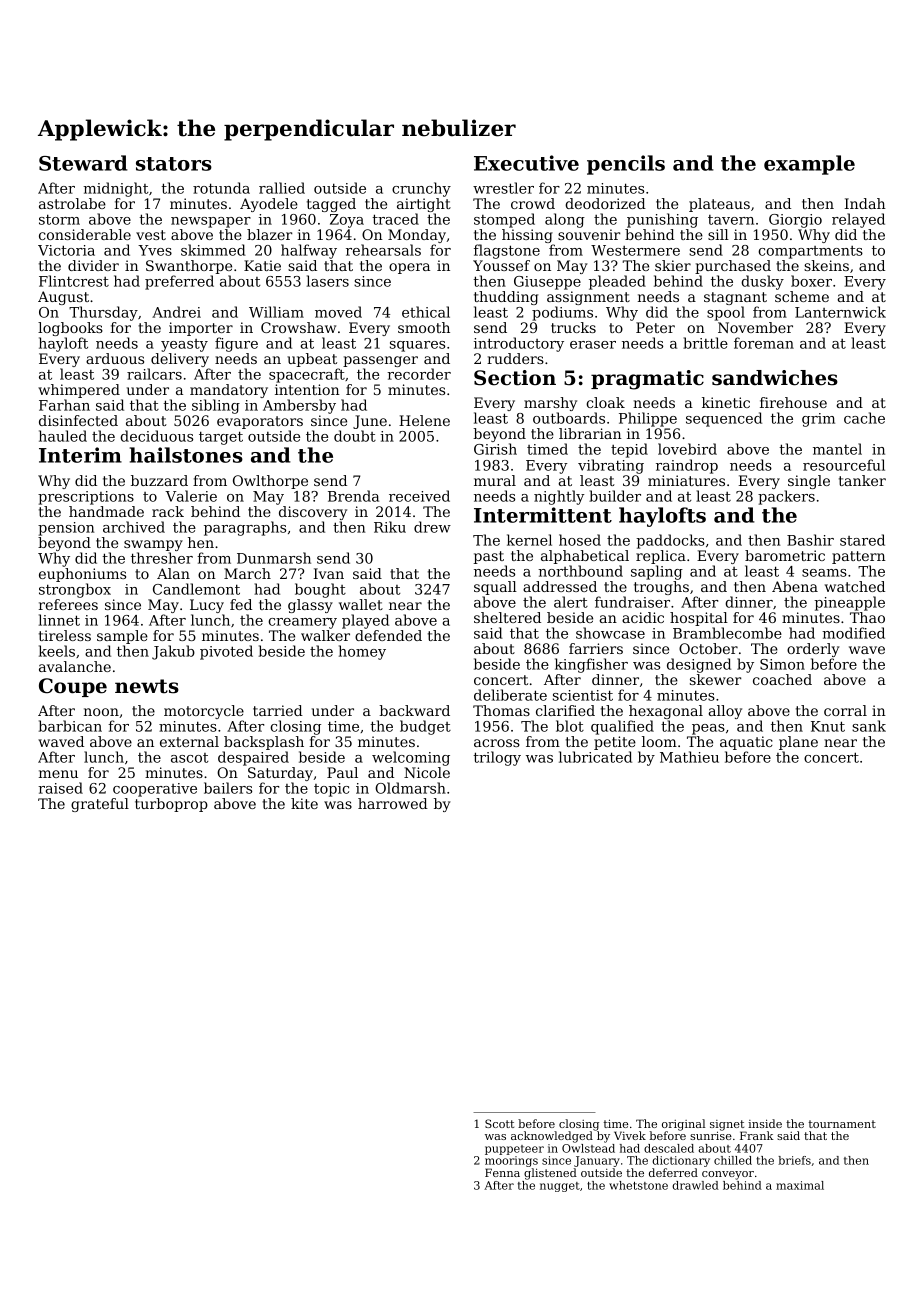  What do you see at coordinates (390, 527) in the document?
I see `Riku` at bounding box center [390, 527].
